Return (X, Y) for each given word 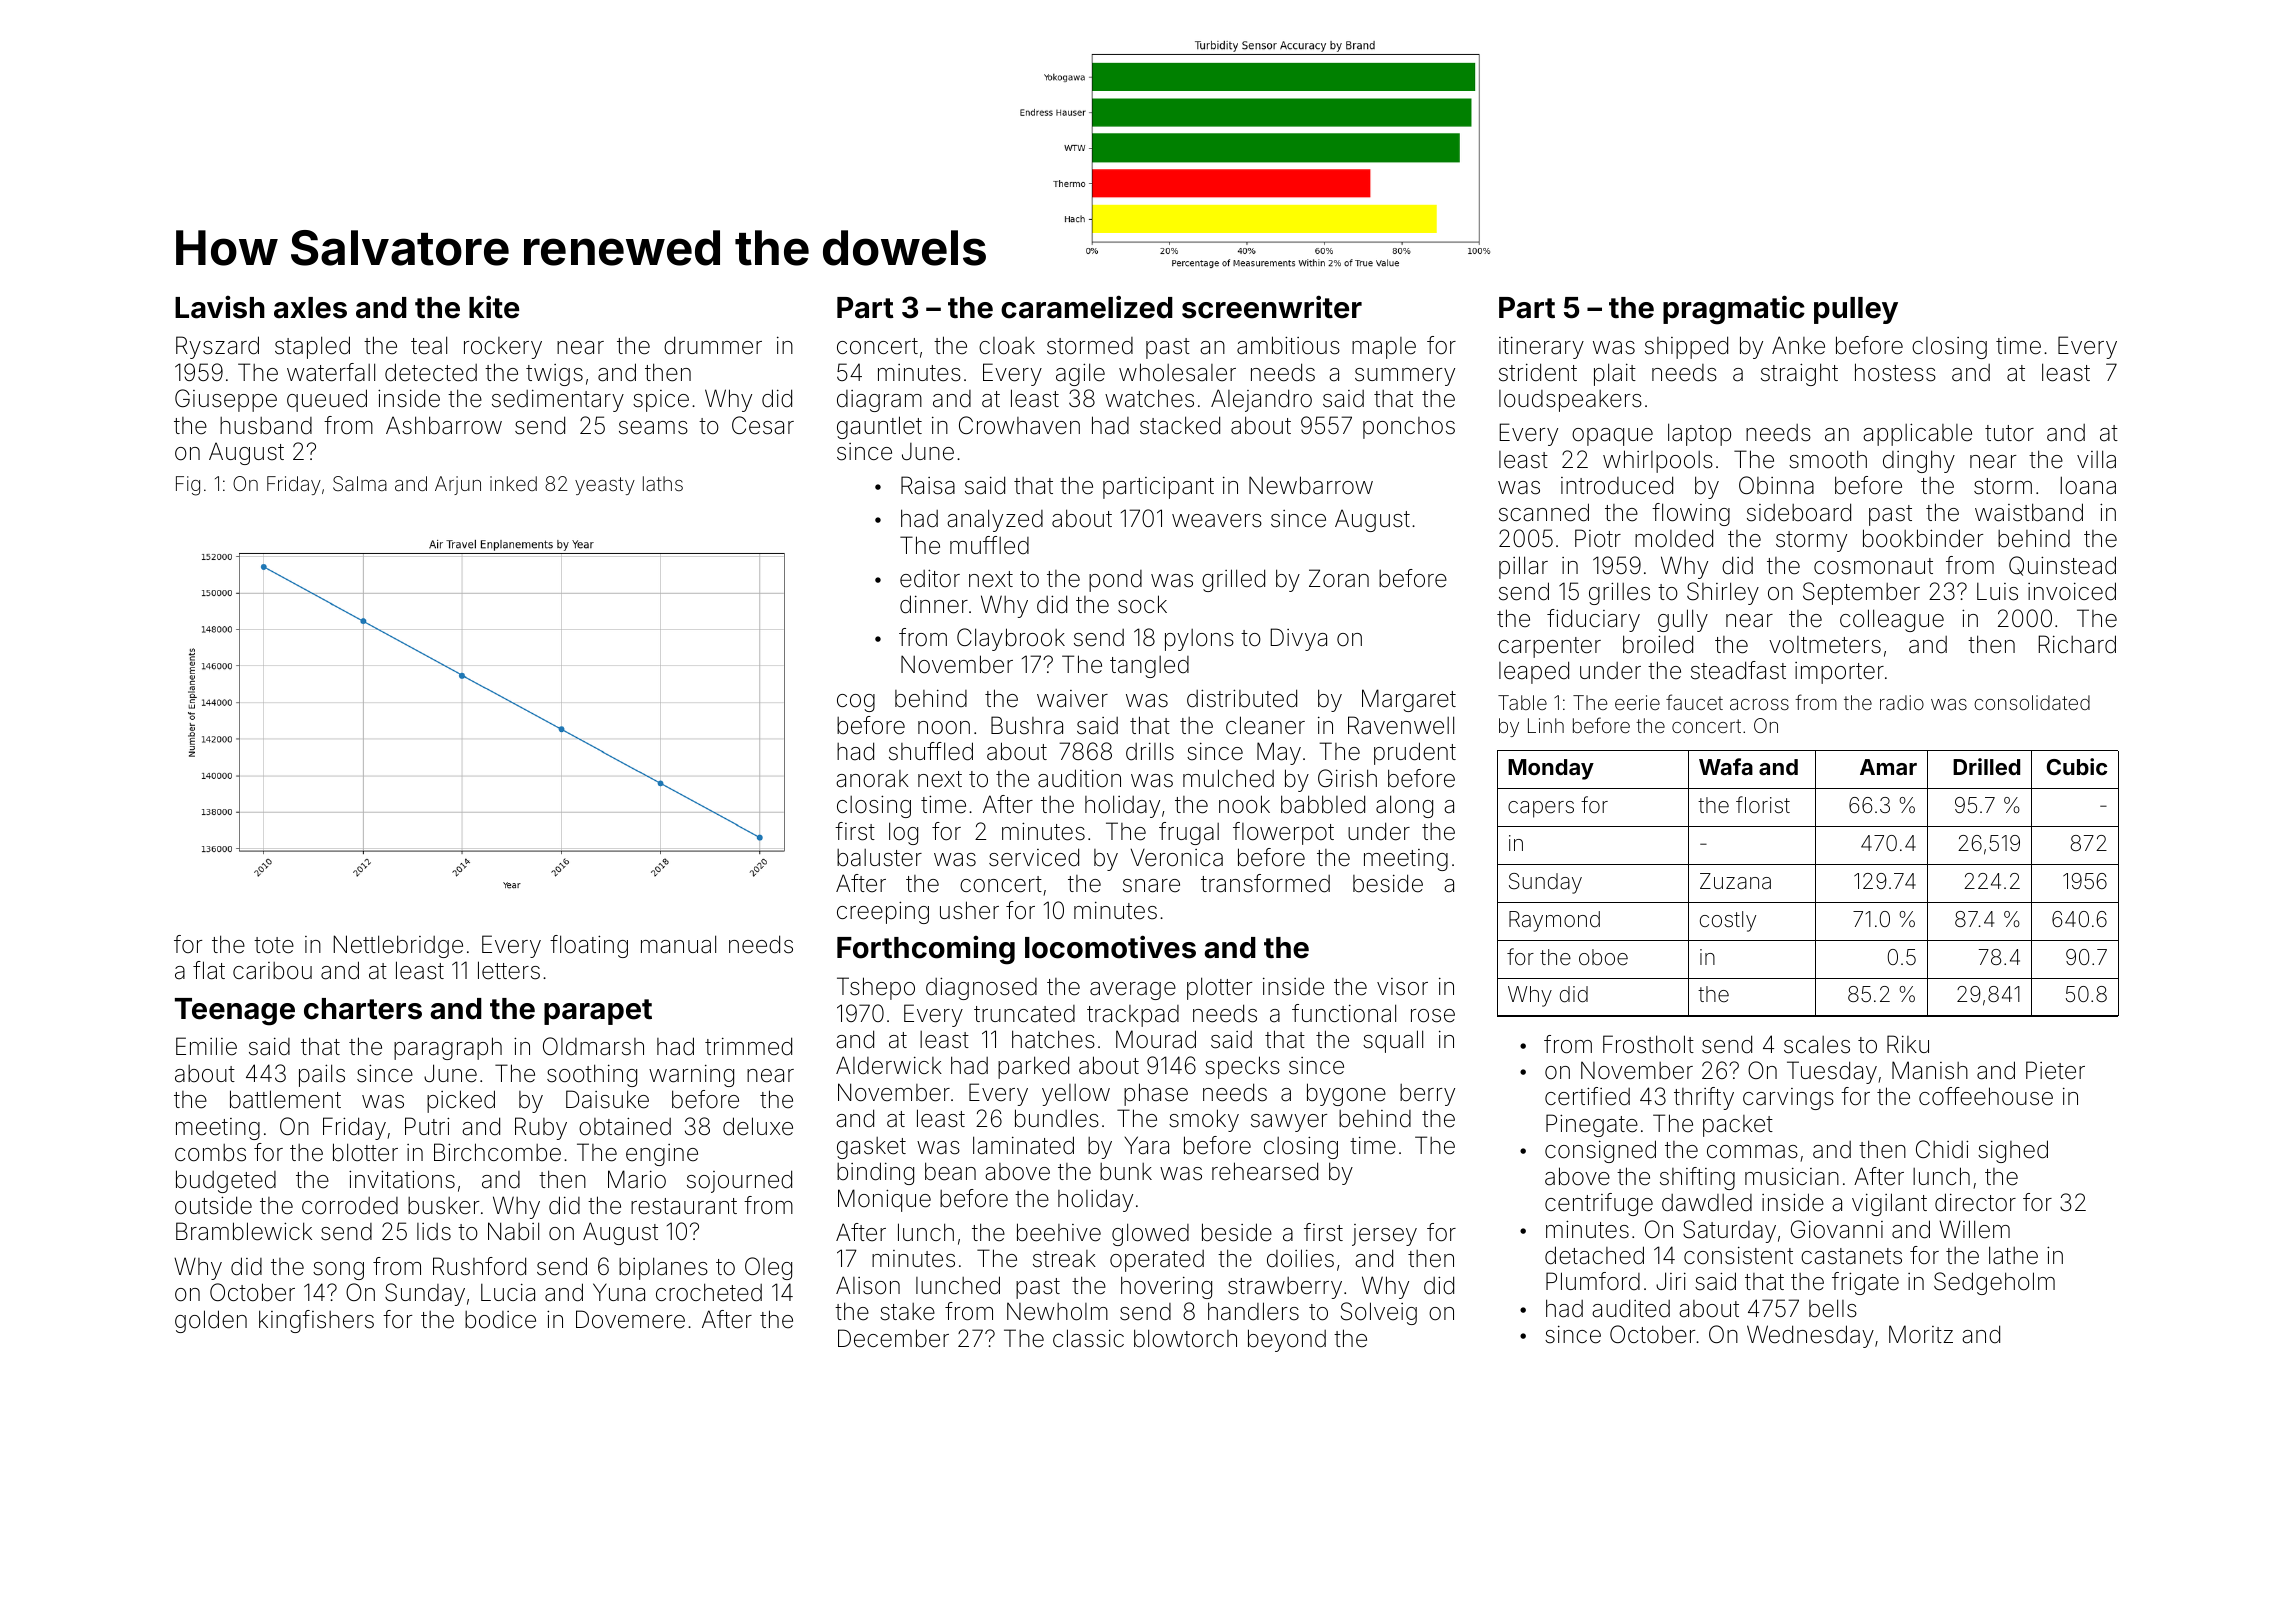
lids (434, 1232)
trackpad (1133, 1016)
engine (662, 1155)
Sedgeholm (1994, 1283)
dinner (934, 604)
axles (310, 308)
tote (274, 945)
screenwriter (1272, 307)
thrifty (1704, 1098)
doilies (1300, 1258)
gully (1683, 620)
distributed (1242, 698)
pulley (1856, 310)
